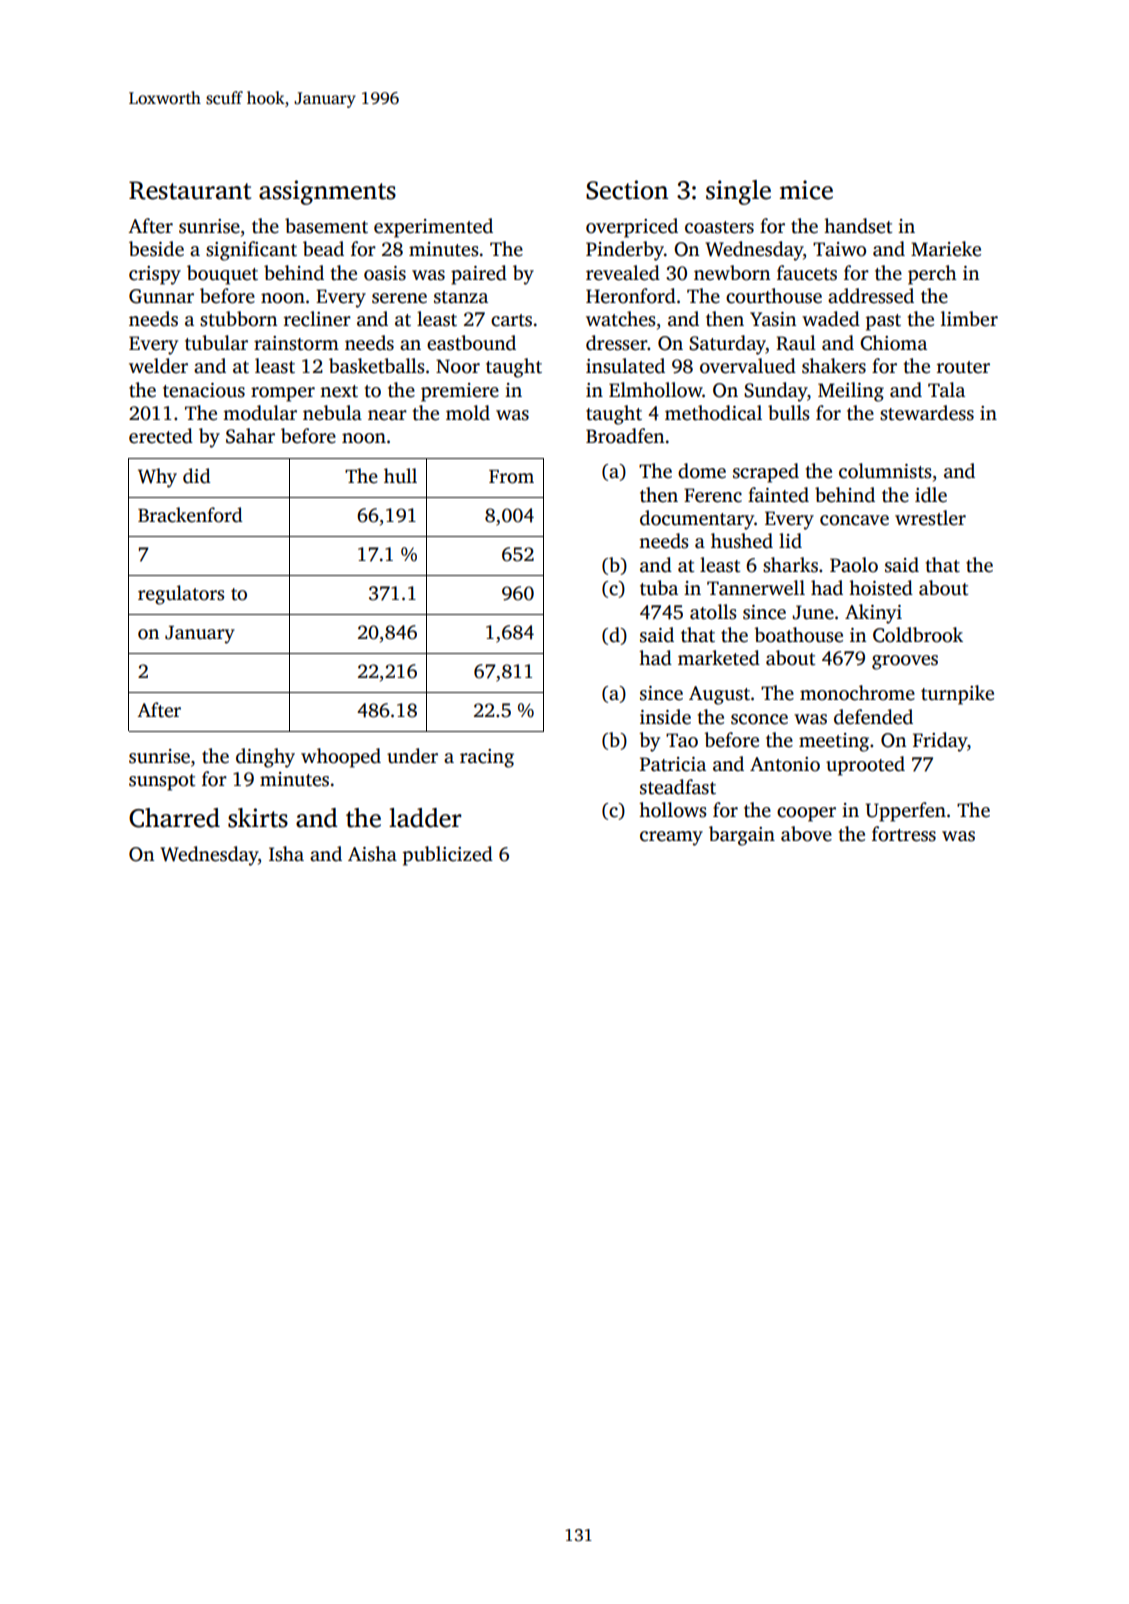 Image resolution: width=1129 pixels, height=1604 pixels. What do you see at coordinates (806, 190) in the screenshot?
I see `mice` at bounding box center [806, 190].
